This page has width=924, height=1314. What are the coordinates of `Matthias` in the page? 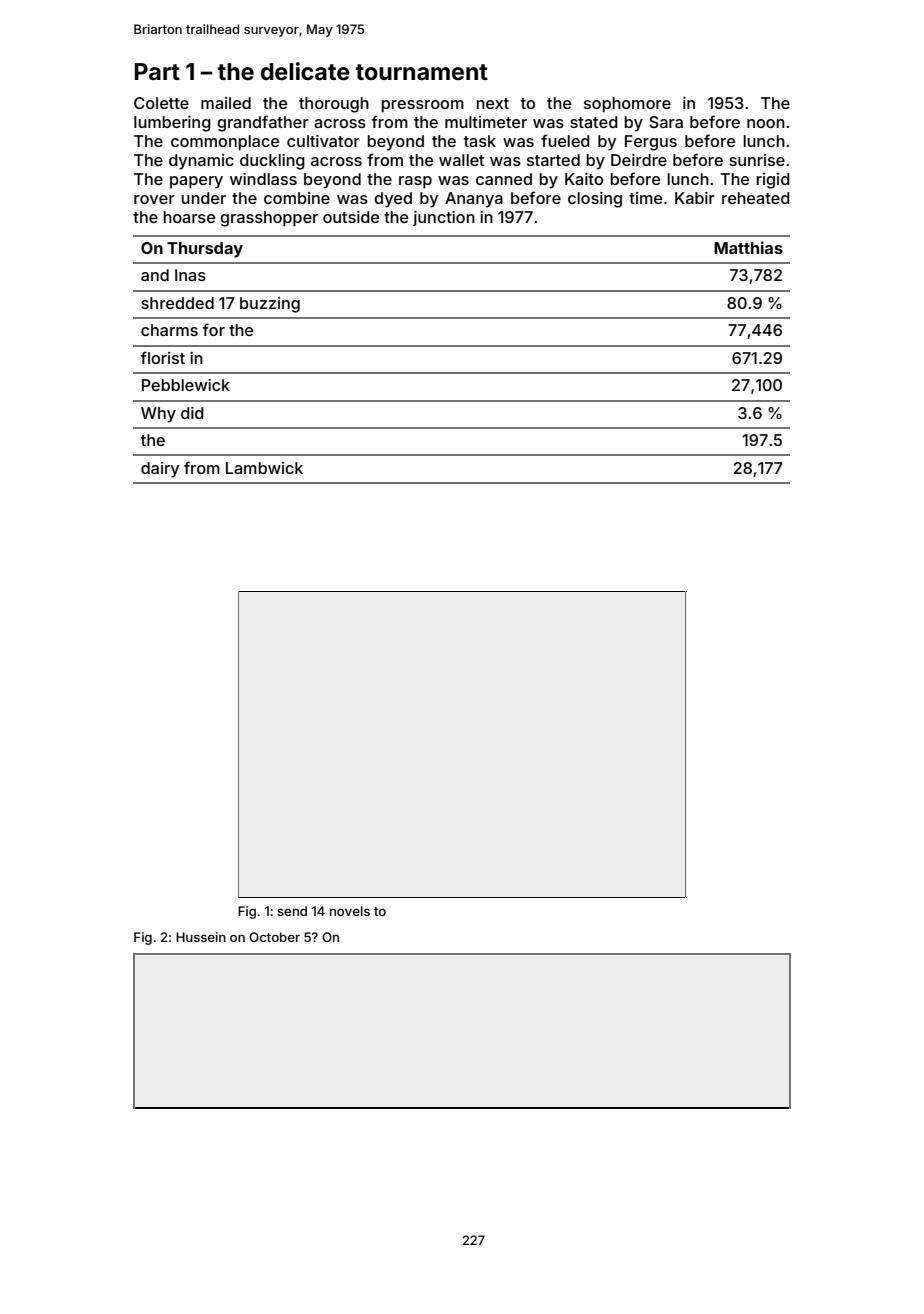 It's located at (748, 247).
